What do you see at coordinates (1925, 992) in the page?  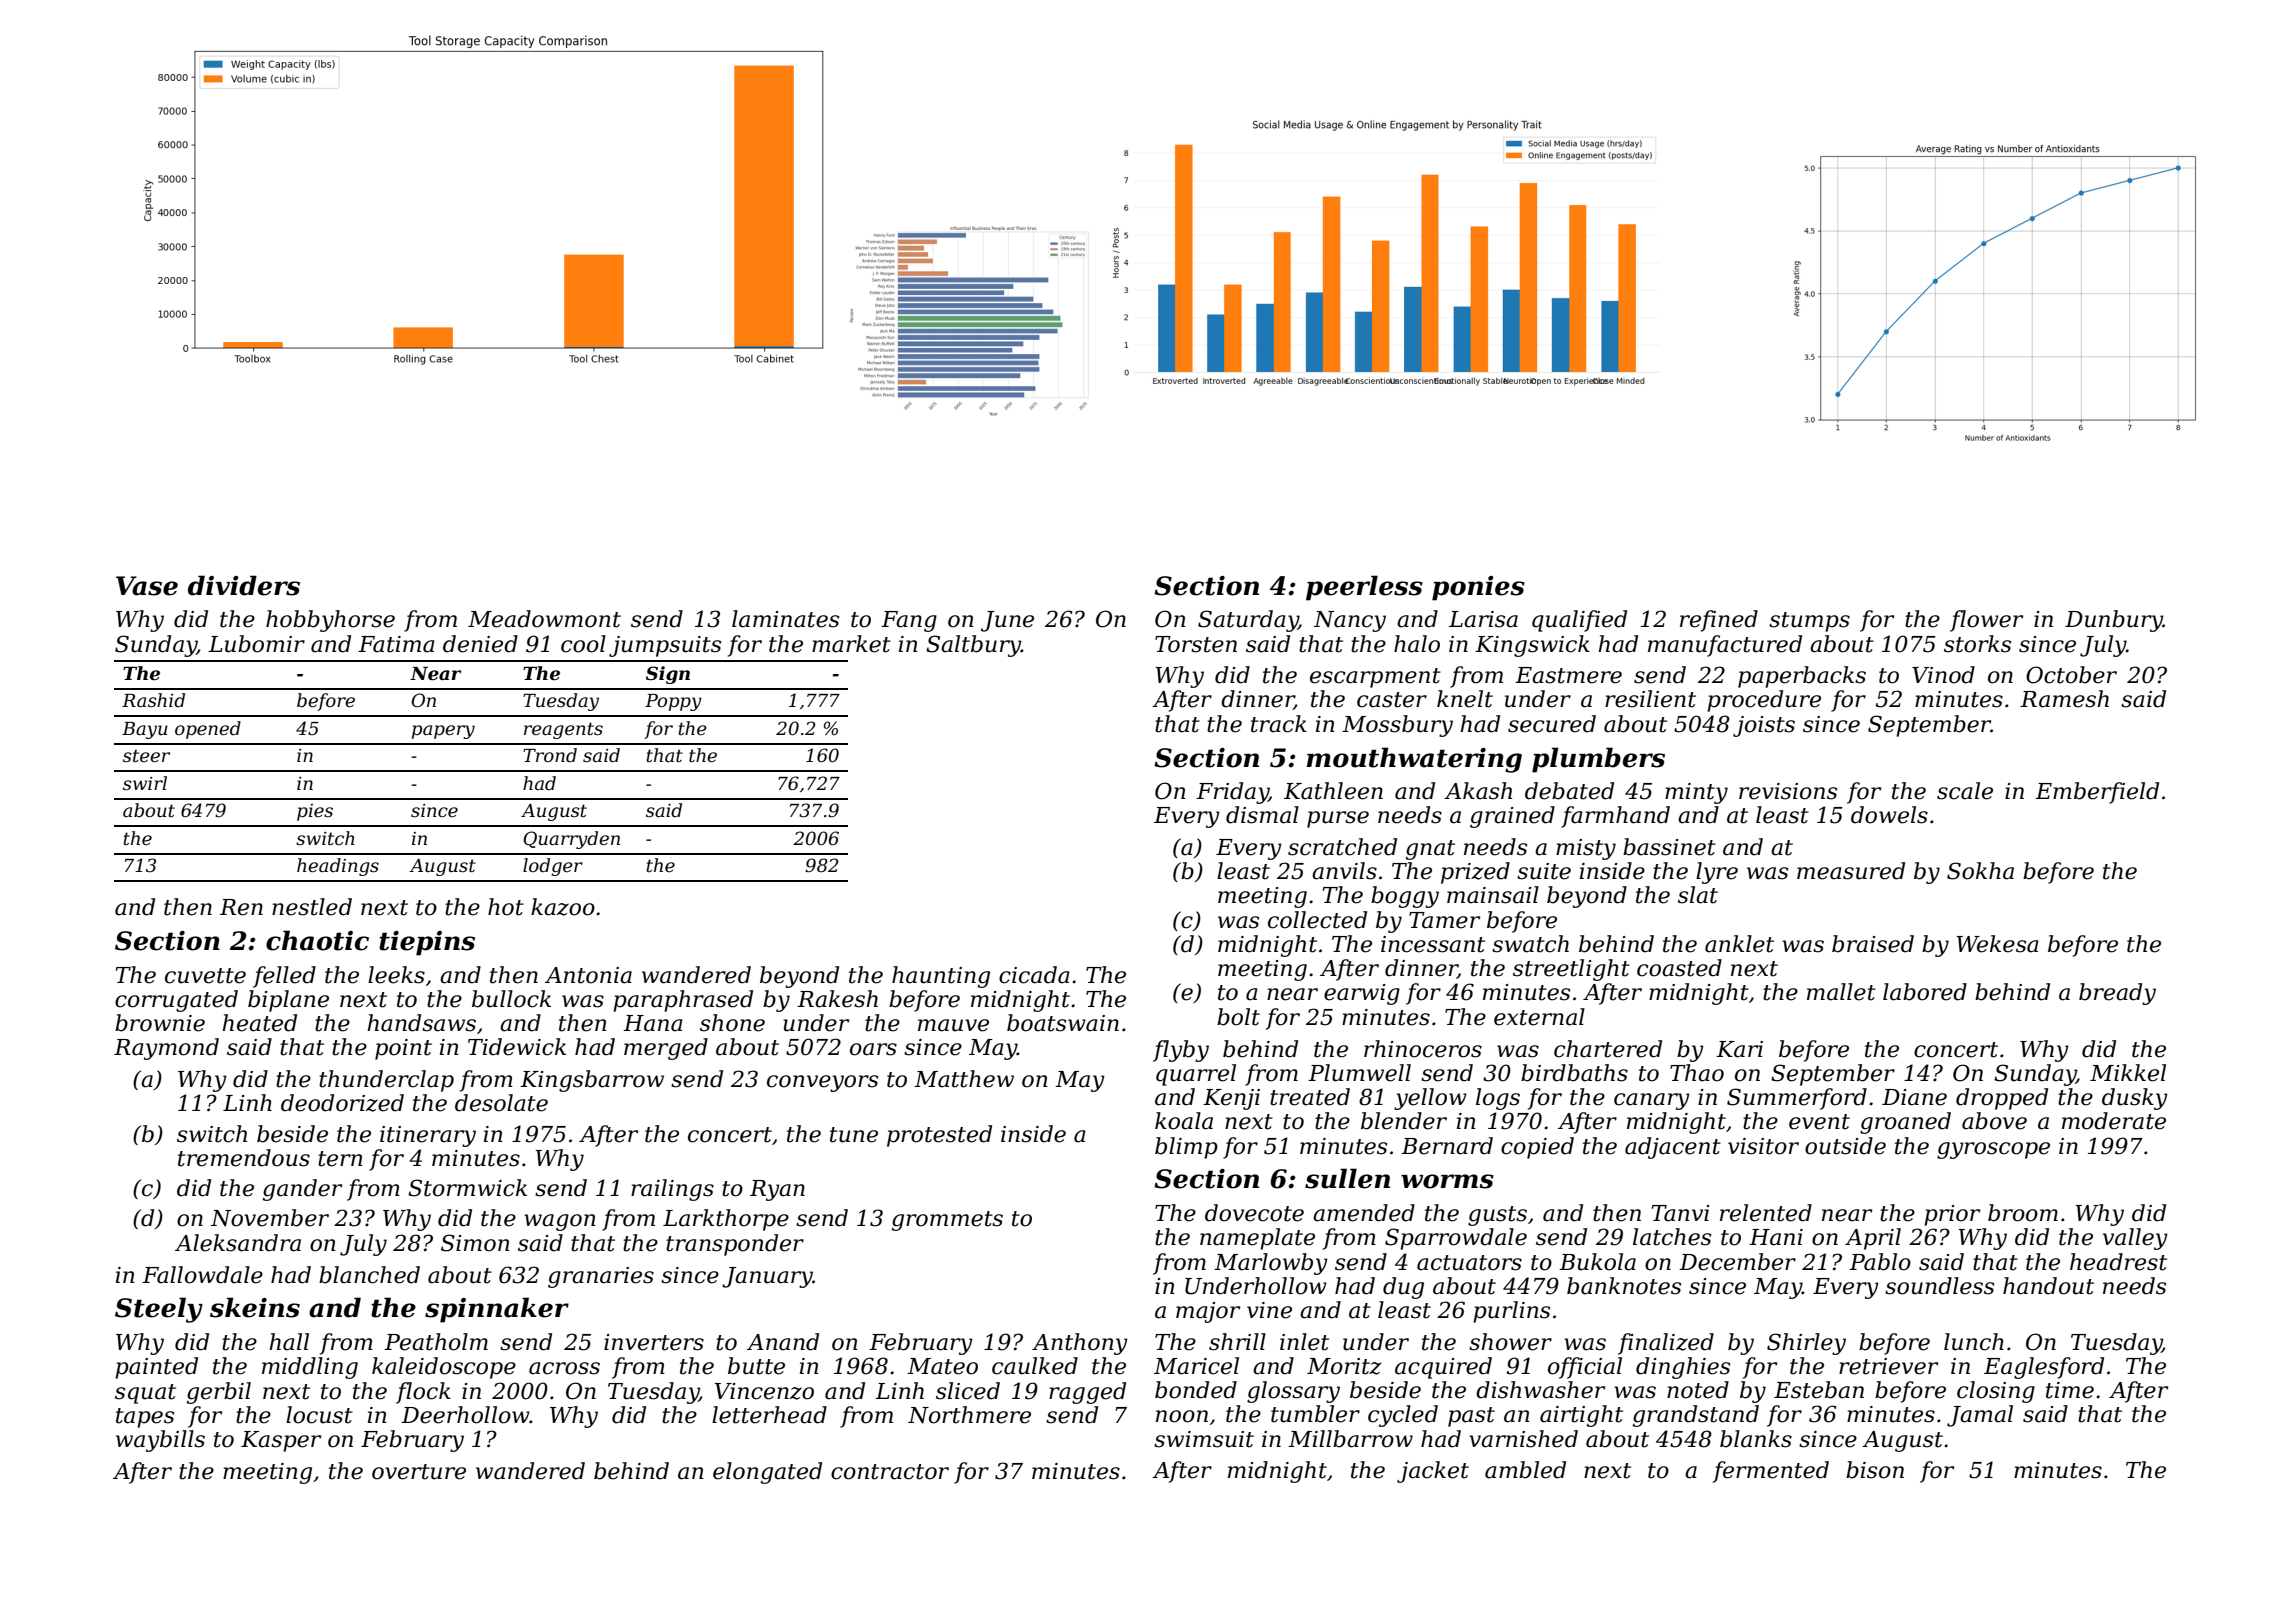 I see `labored` at bounding box center [1925, 992].
